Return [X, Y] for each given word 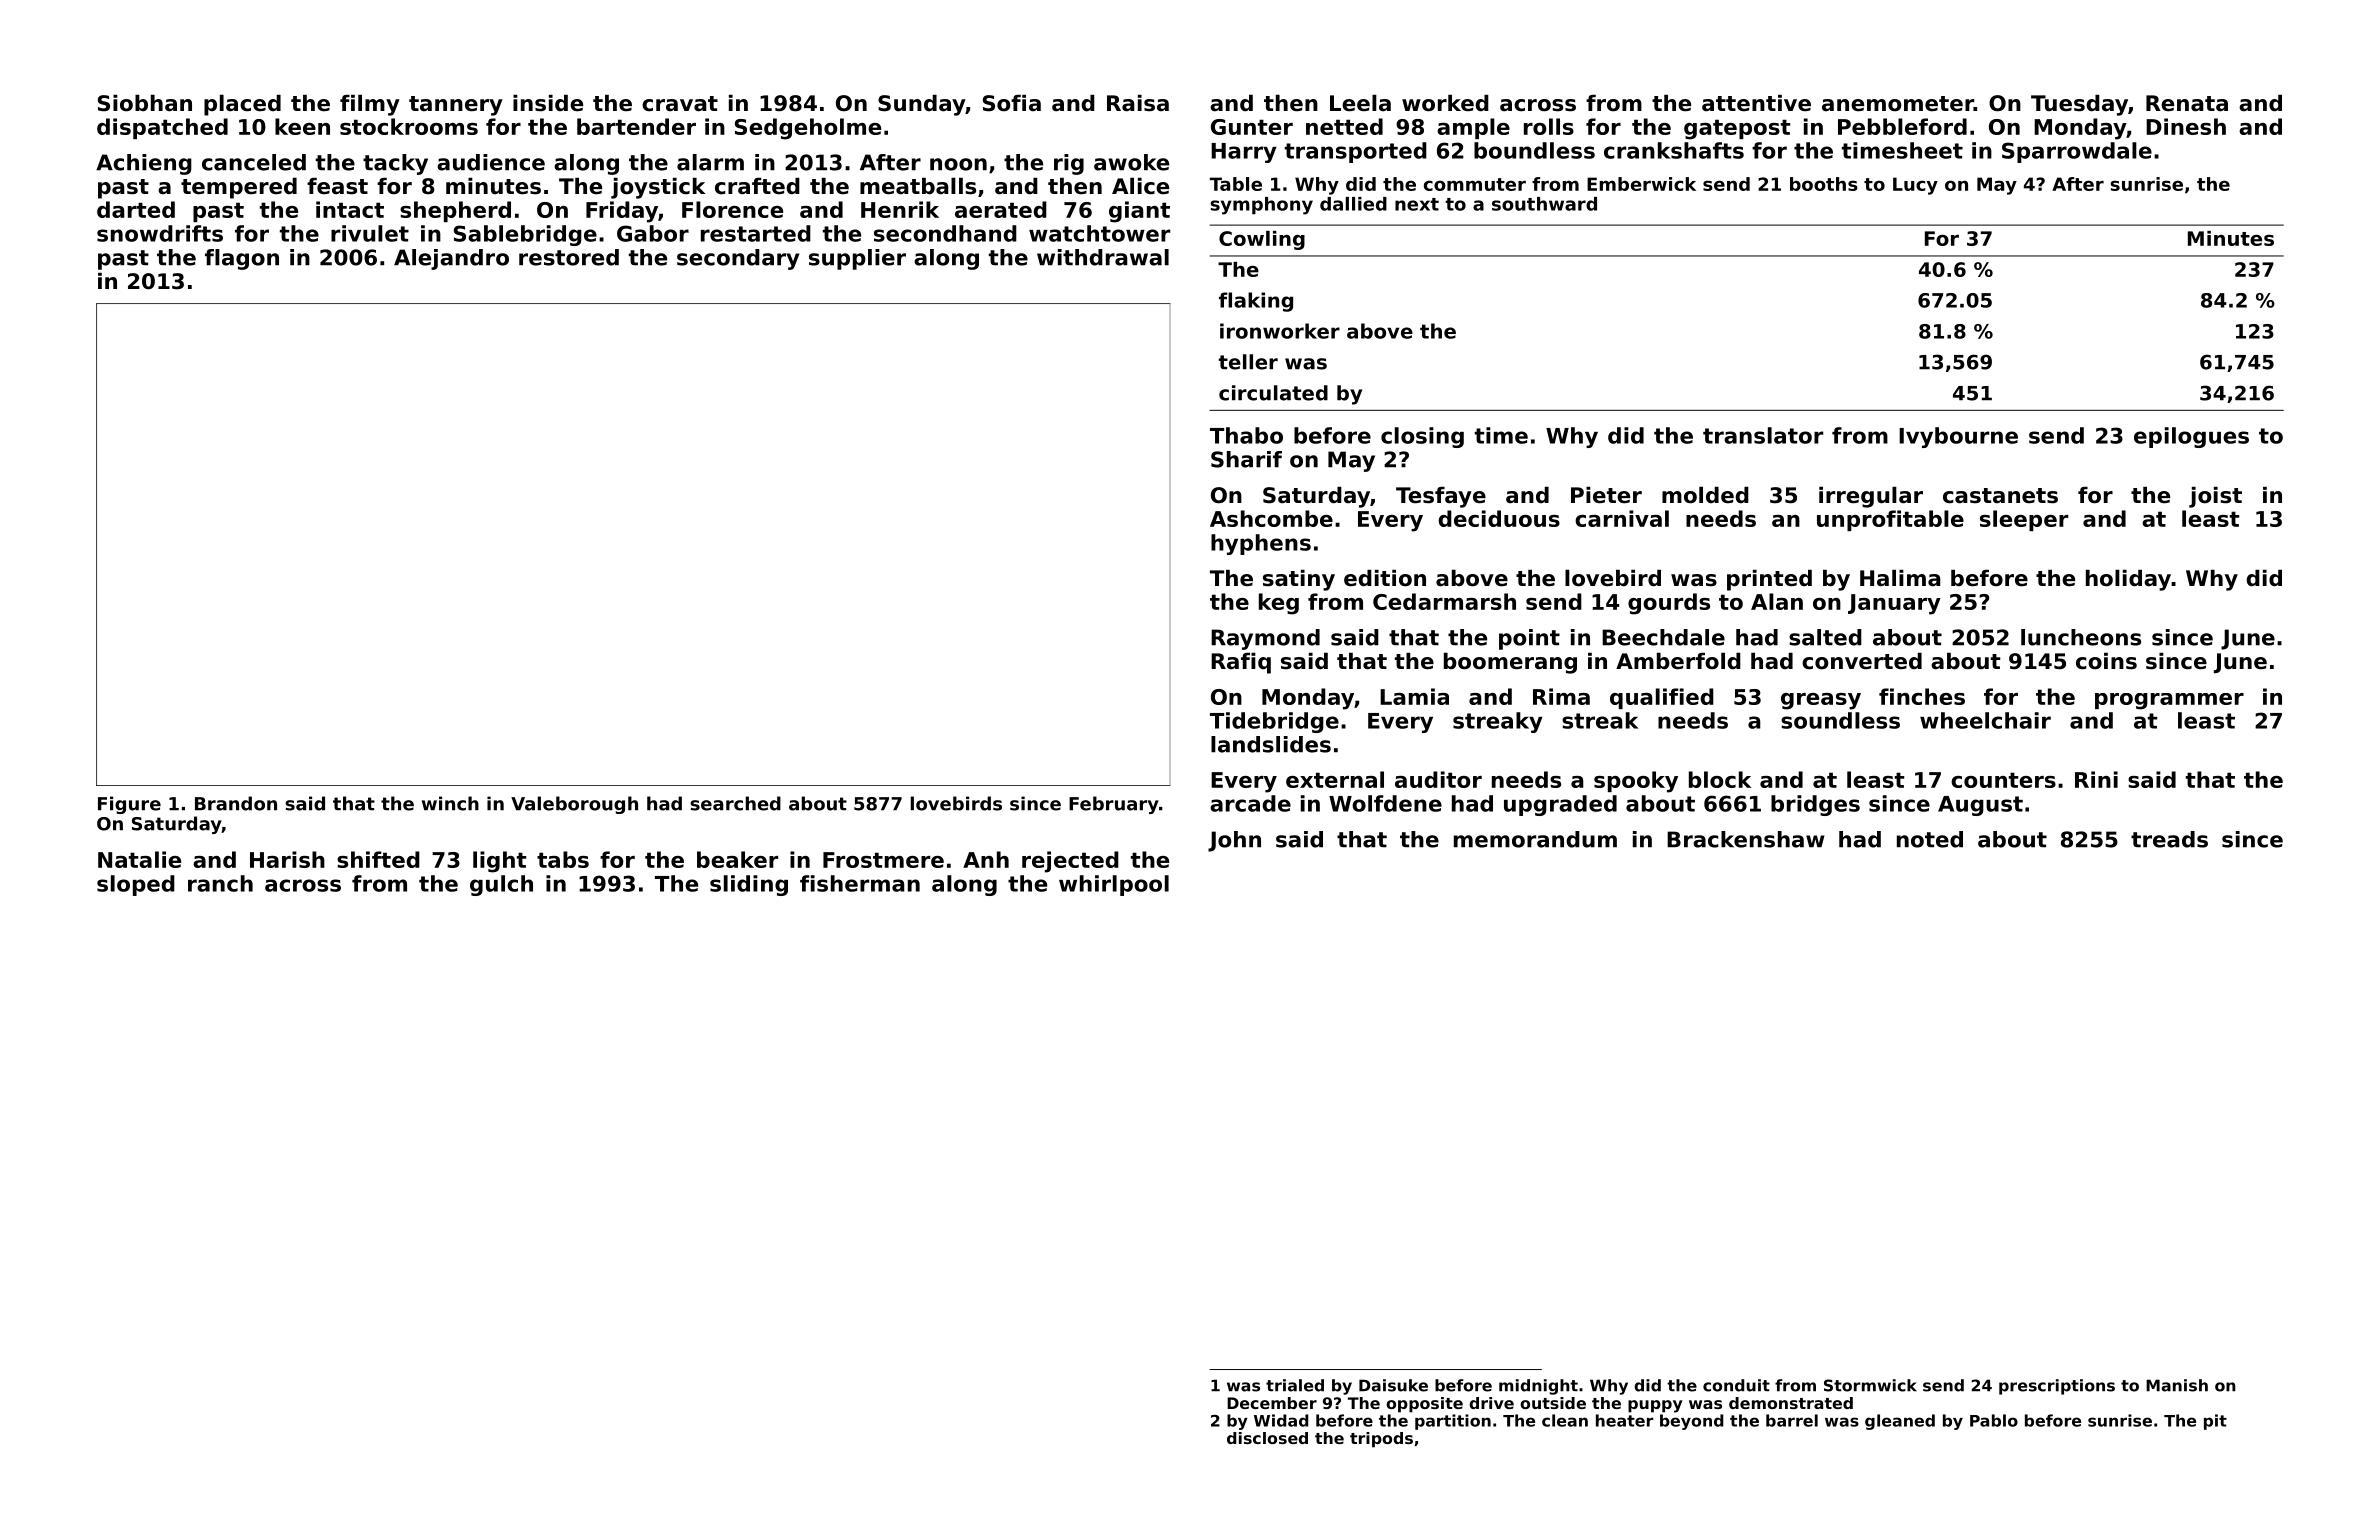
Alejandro [451, 259]
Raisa [1138, 103]
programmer [2169, 701]
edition [1385, 578]
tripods [1381, 1440]
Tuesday [2079, 105]
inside [548, 103]
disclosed [1267, 1438]
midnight [1538, 1387]
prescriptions [2057, 1387]
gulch [501, 885]
